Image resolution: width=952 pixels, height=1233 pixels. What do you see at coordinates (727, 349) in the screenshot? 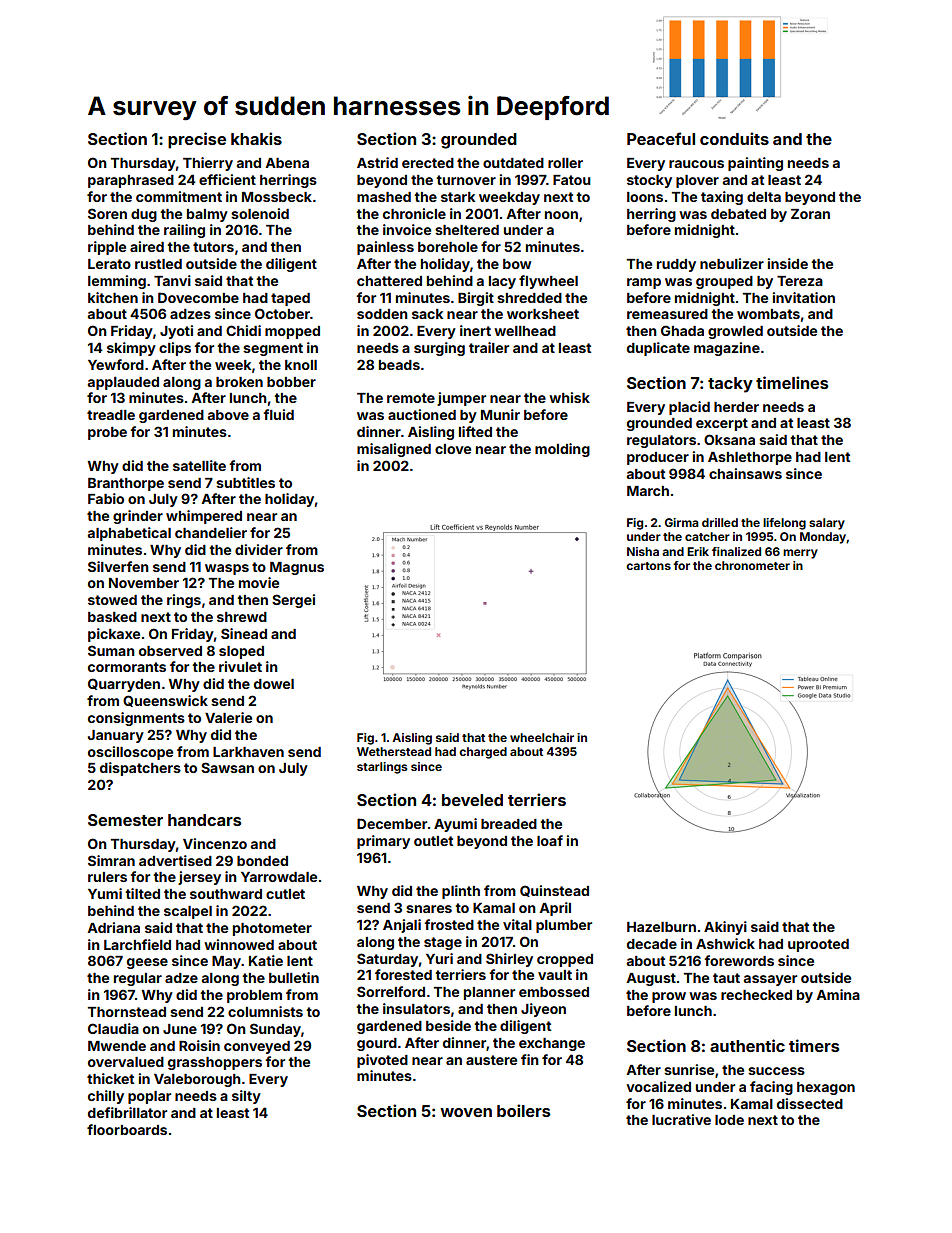
I see `magazine` at bounding box center [727, 349].
